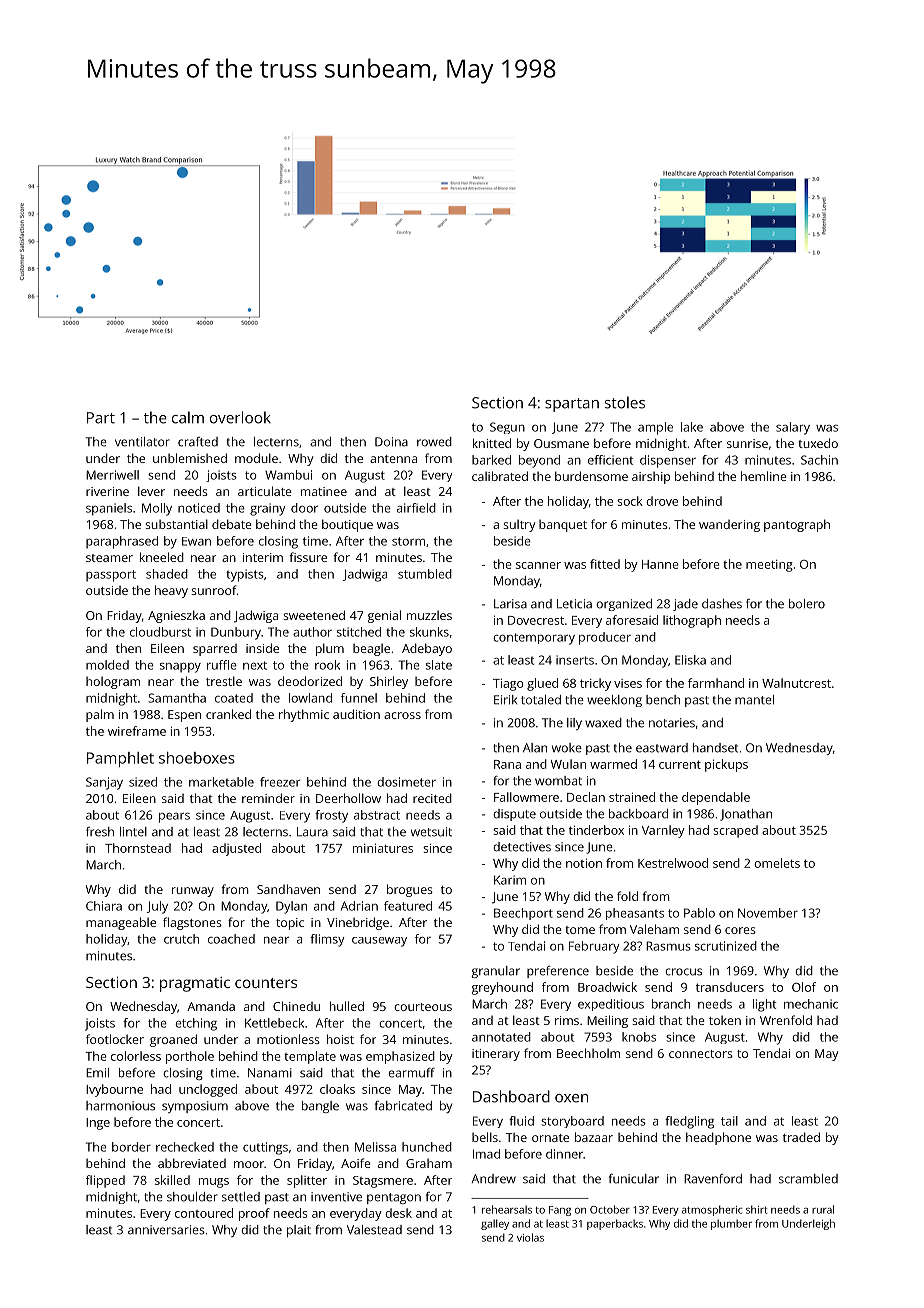 The width and height of the page is (924, 1308). I want to click on miniatures, so click(383, 848).
